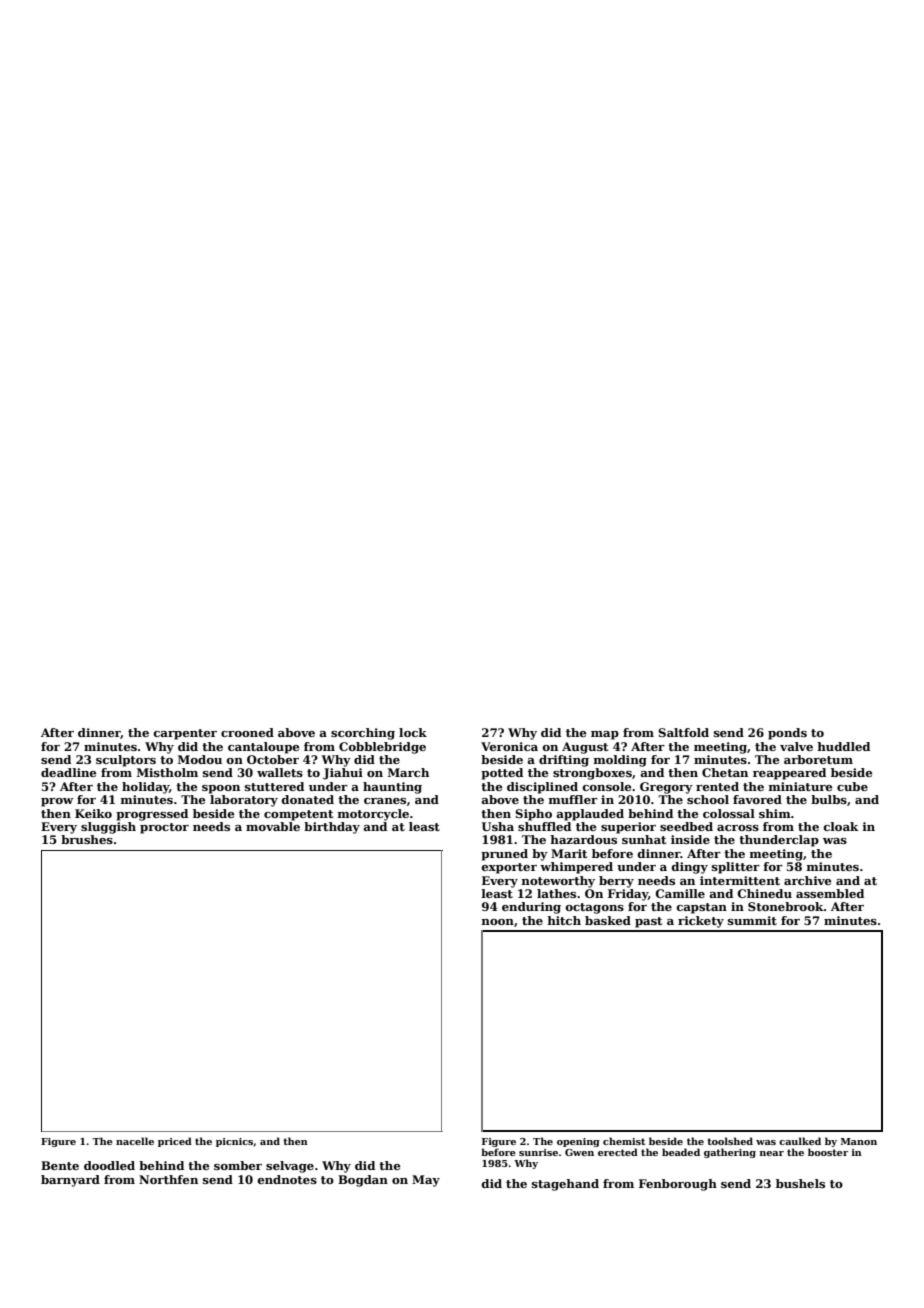 This screenshot has width=924, height=1308. What do you see at coordinates (497, 922) in the screenshot?
I see `noon` at bounding box center [497, 922].
